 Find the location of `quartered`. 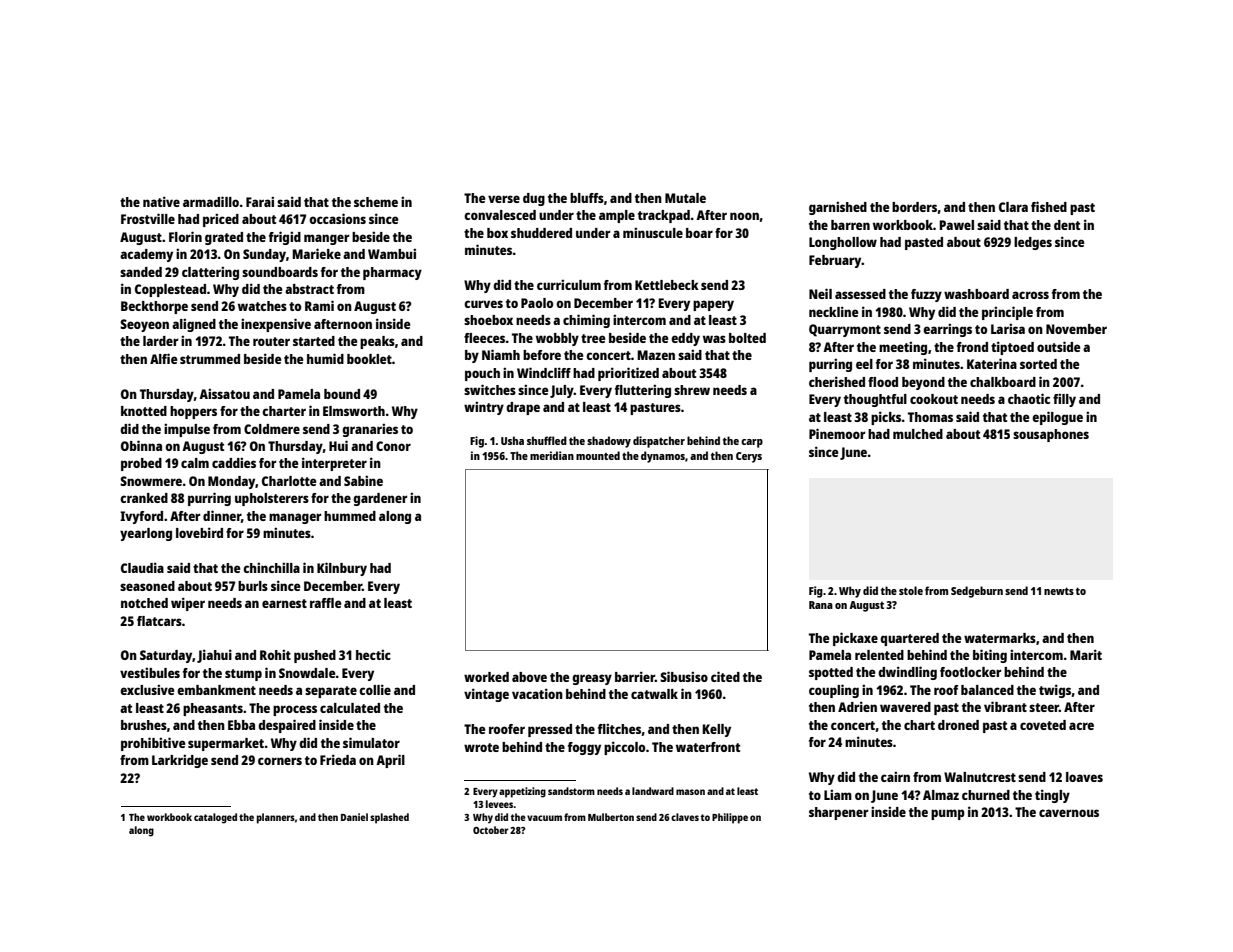

quartered is located at coordinates (909, 639).
